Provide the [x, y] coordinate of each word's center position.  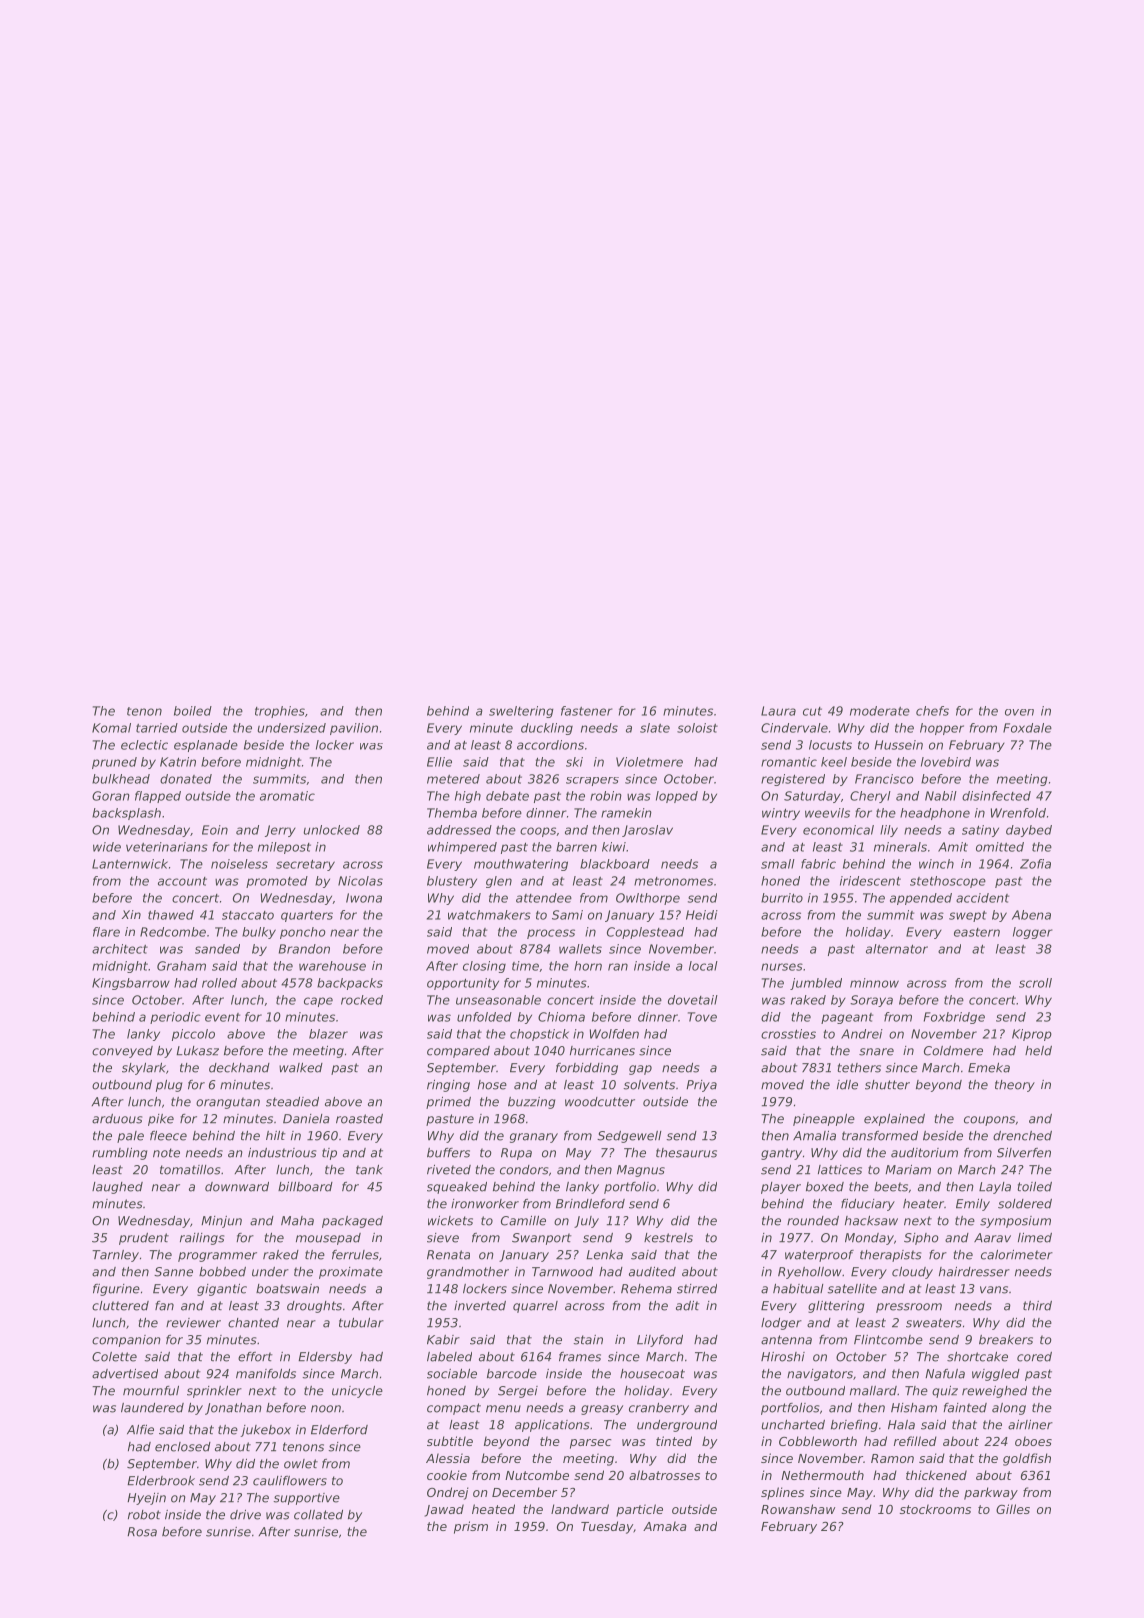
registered [793, 780]
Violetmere [649, 762]
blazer [328, 1034]
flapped [158, 797]
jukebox [265, 1431]
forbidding [587, 1069]
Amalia [814, 1136]
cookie [447, 1475]
